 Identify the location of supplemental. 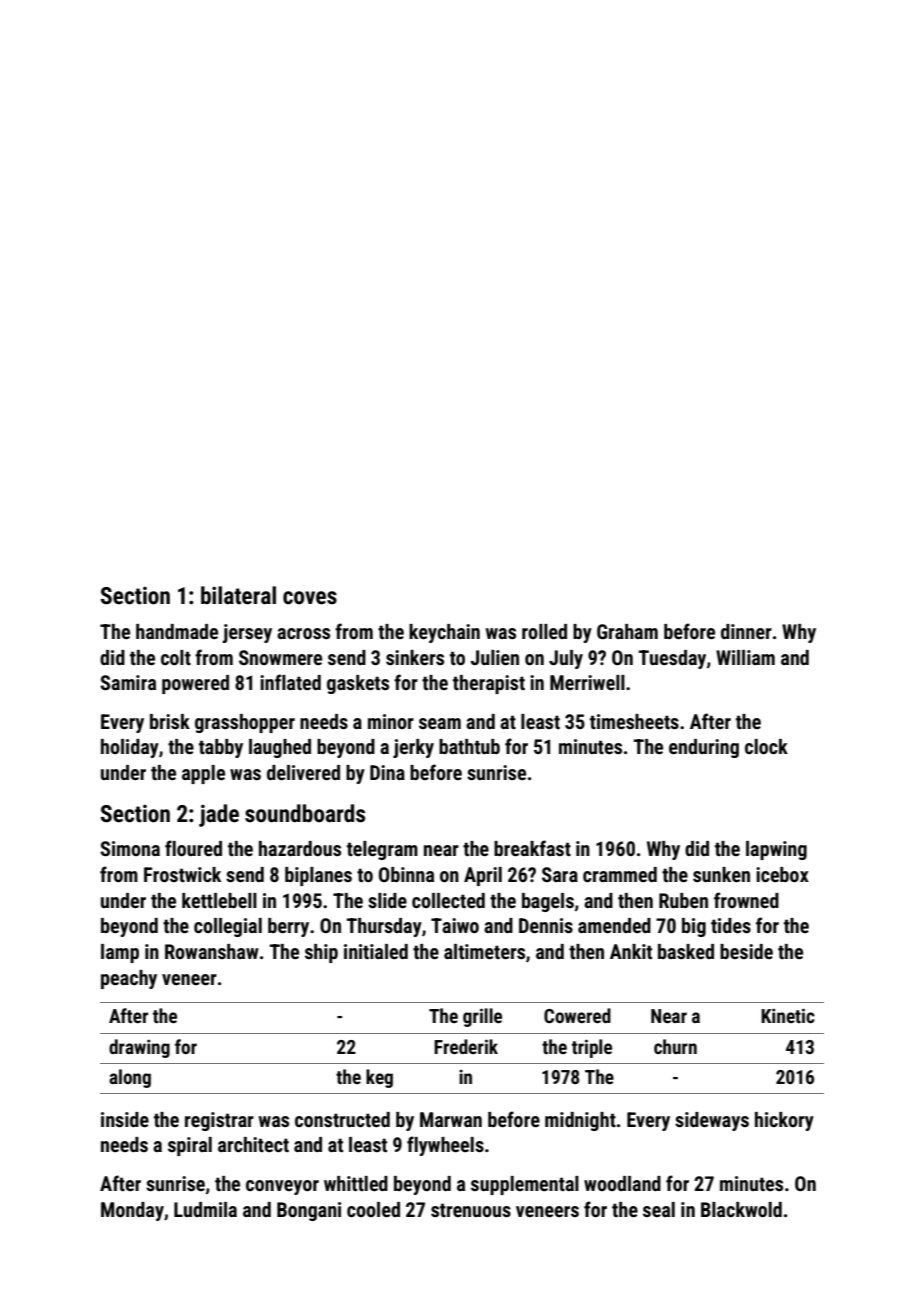
(525, 1185).
